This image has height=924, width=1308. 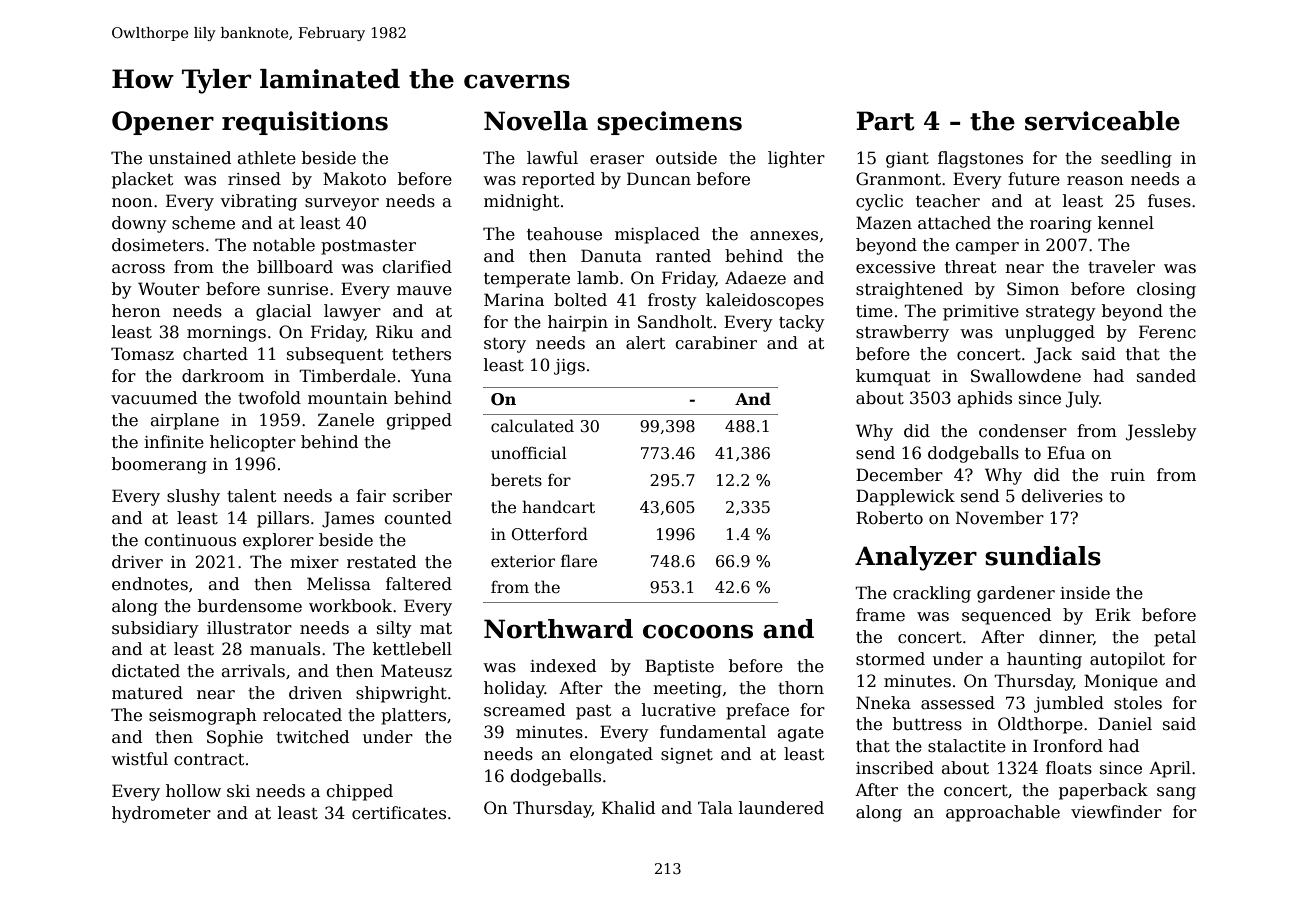 I want to click on screamed, so click(x=524, y=710).
